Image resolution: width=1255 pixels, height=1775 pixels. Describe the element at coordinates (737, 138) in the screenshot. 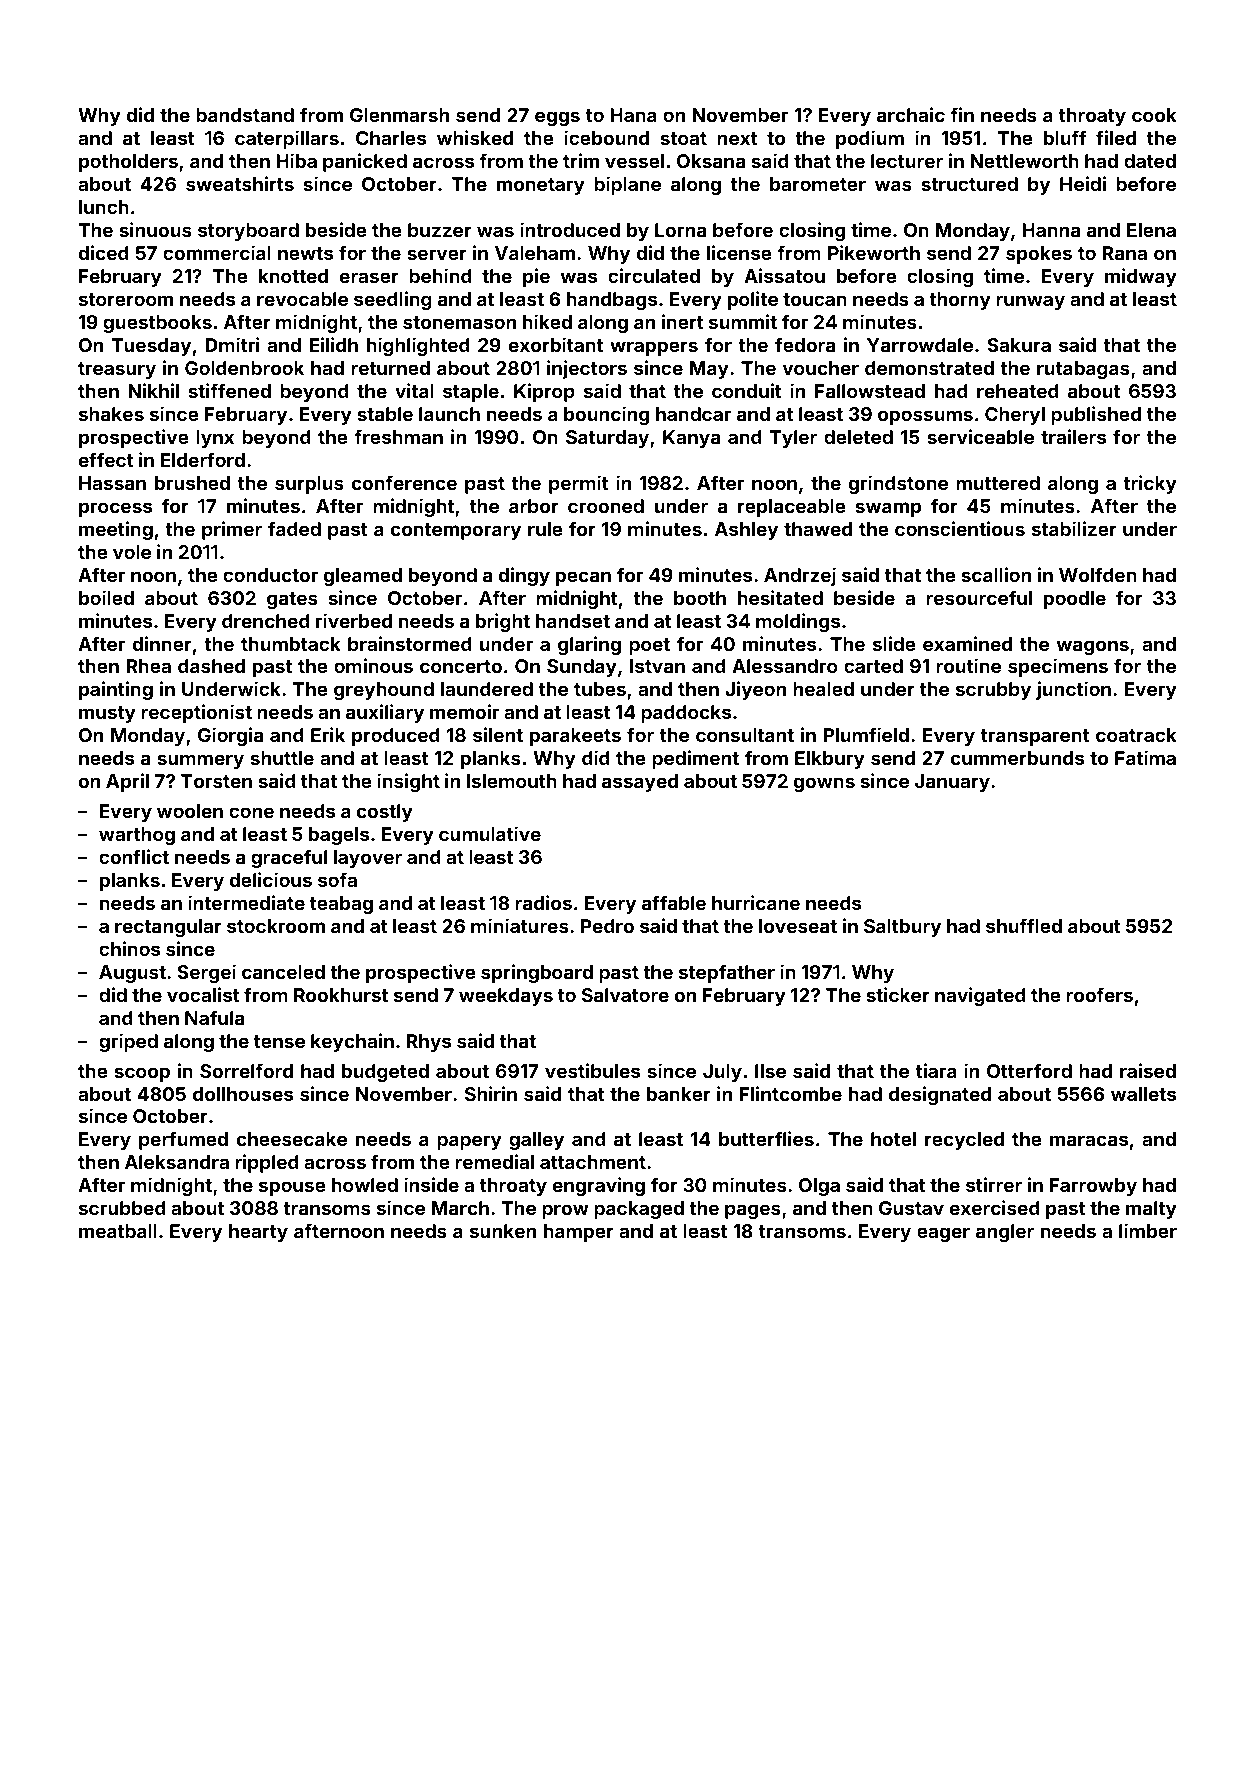

I see `next` at that location.
